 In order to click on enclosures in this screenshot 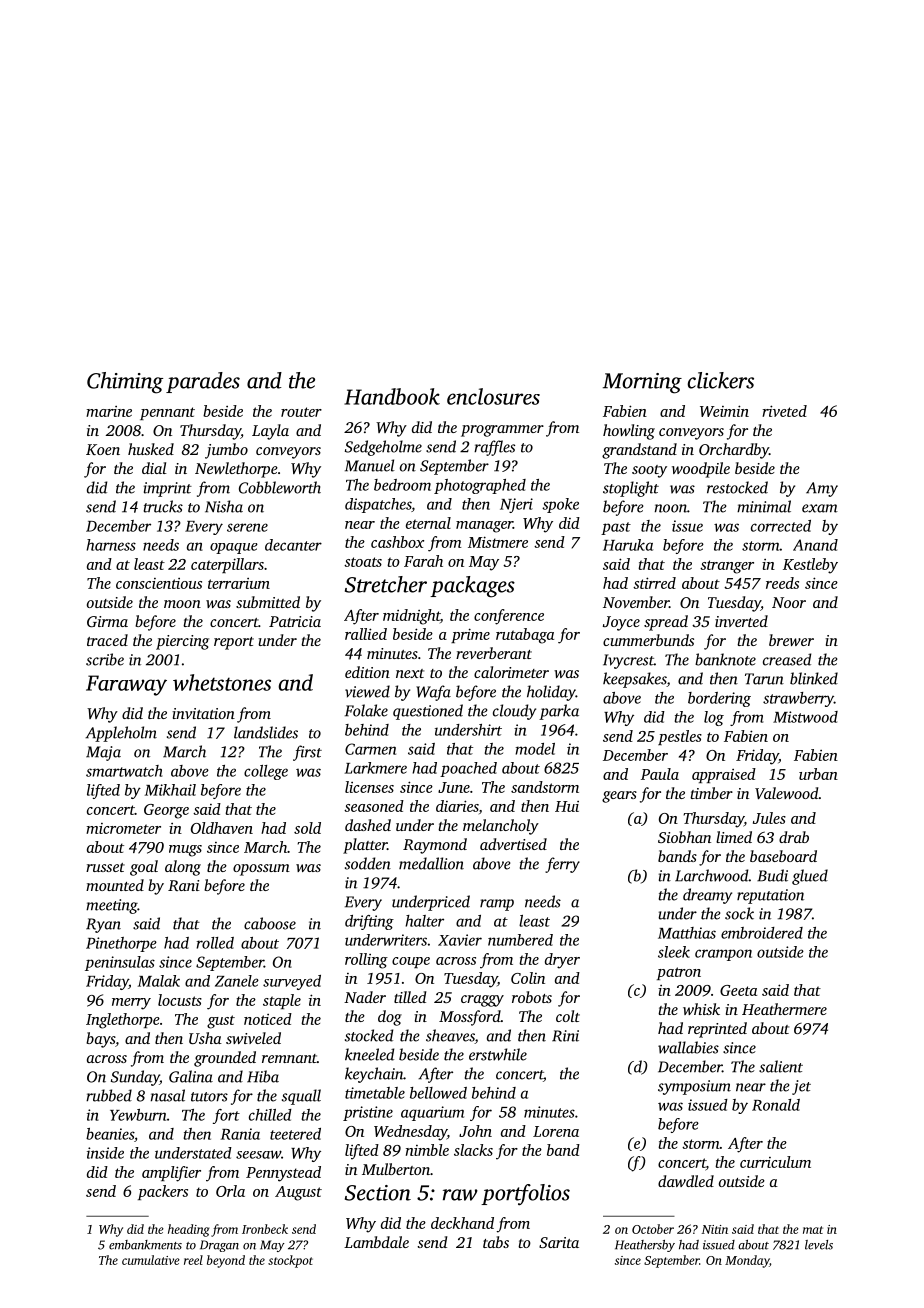, I will do `click(493, 396)`.
